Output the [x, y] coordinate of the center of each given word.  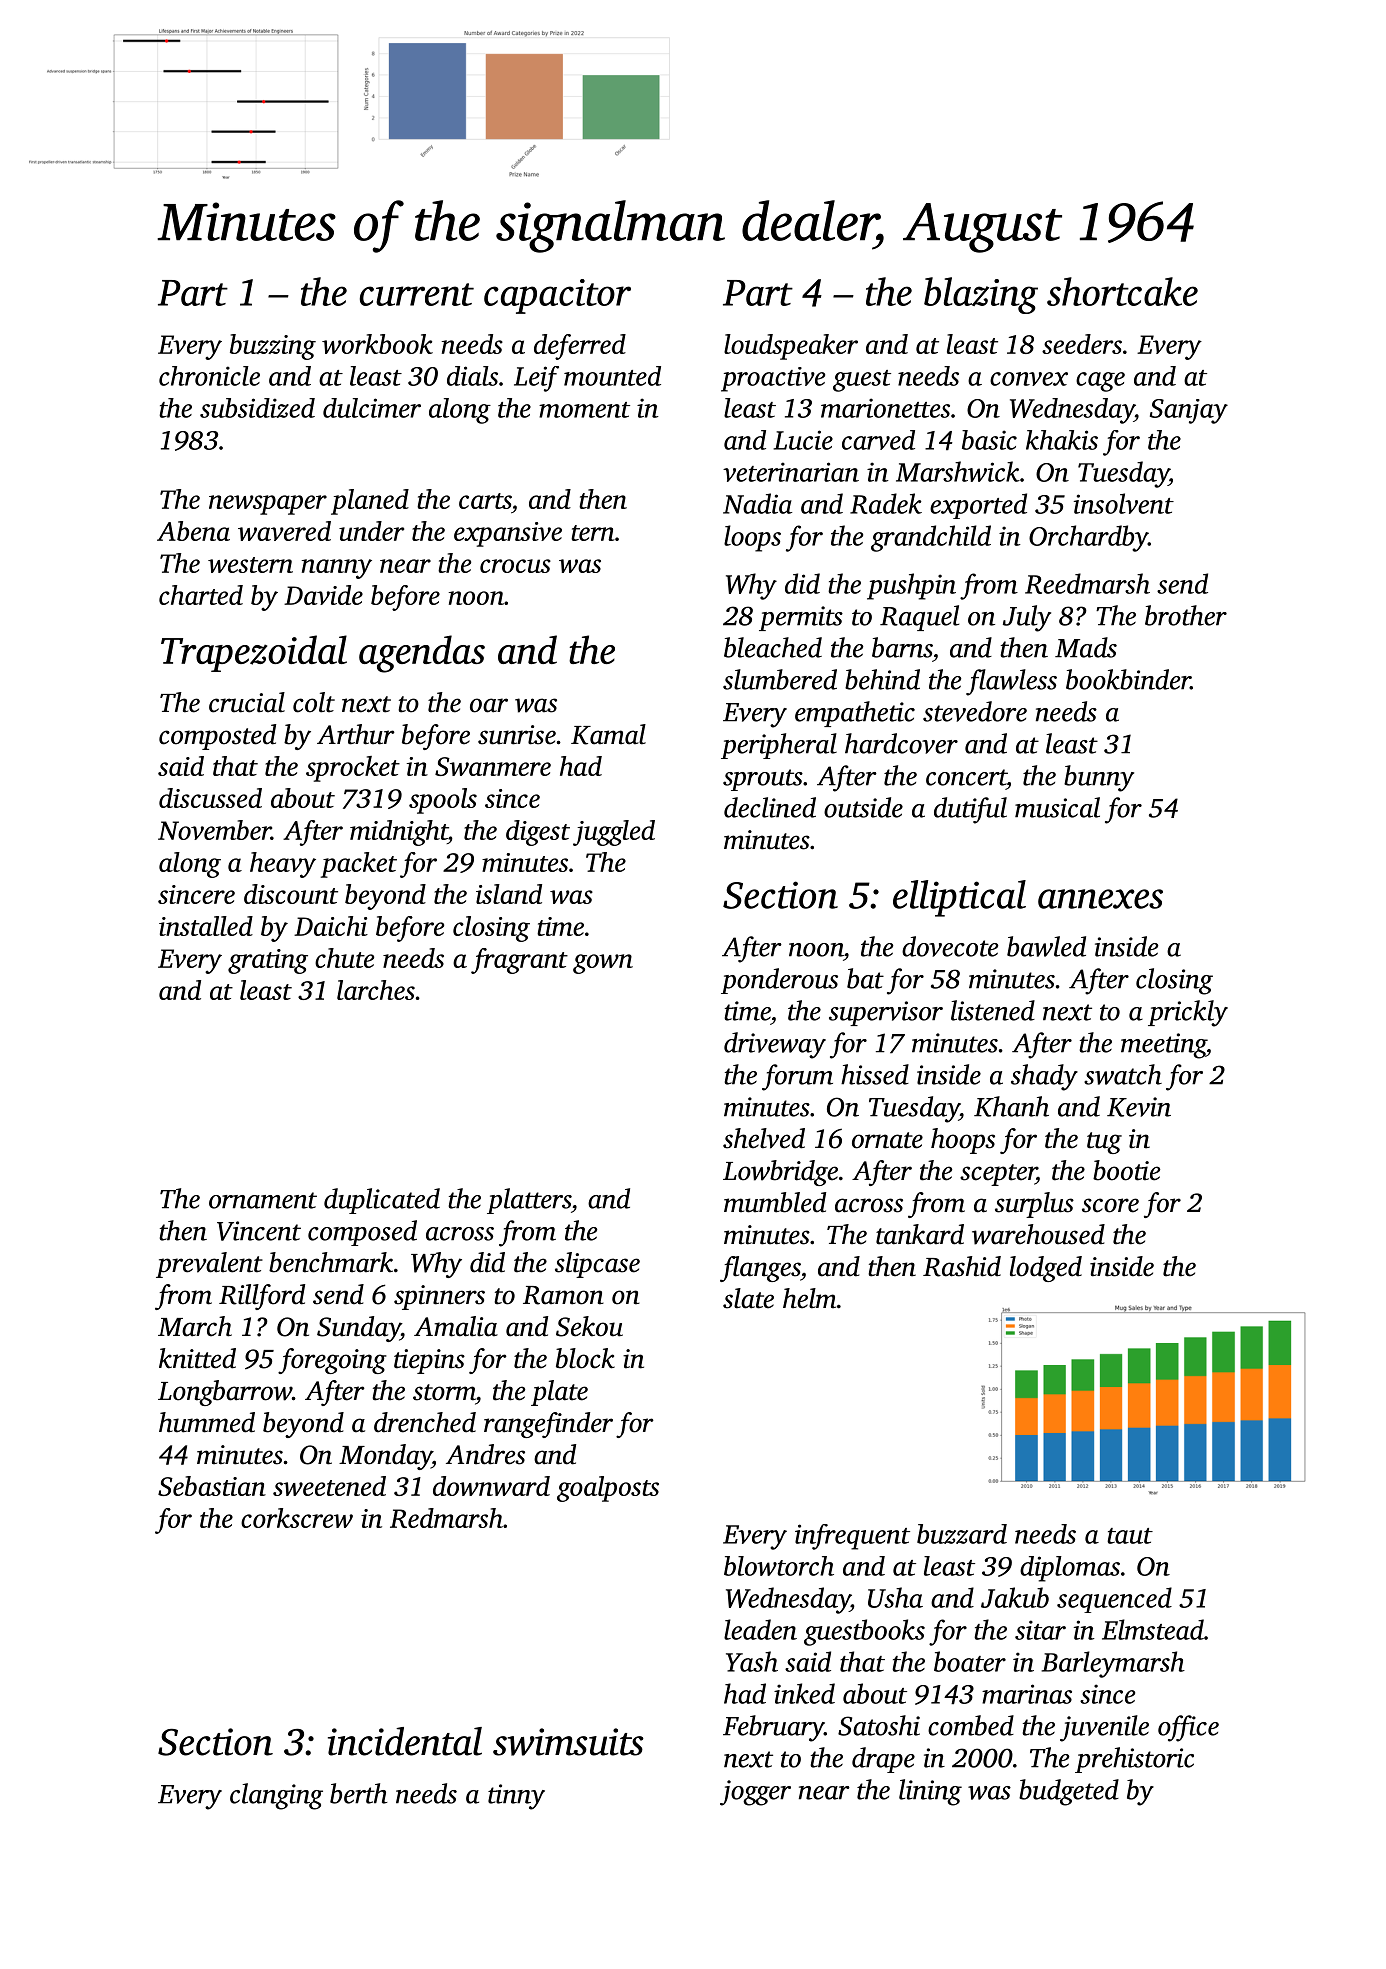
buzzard [962, 1534]
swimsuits [568, 1742]
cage [1100, 382]
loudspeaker [791, 347]
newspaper [268, 505]
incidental [405, 1741]
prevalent [209, 1265]
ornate [887, 1140]
